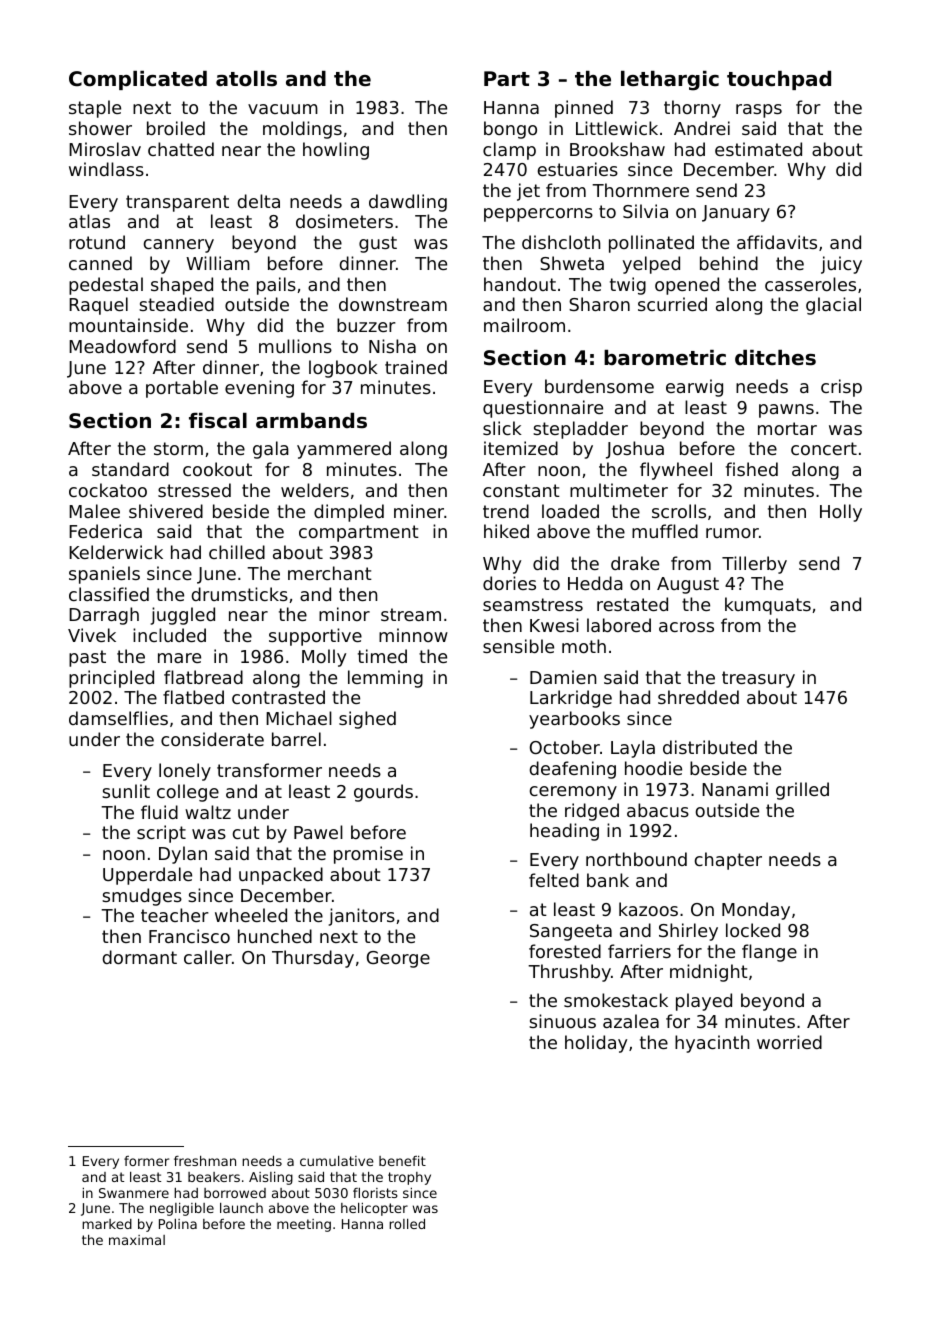  What do you see at coordinates (779, 80) in the screenshot?
I see `touchpad` at bounding box center [779, 80].
